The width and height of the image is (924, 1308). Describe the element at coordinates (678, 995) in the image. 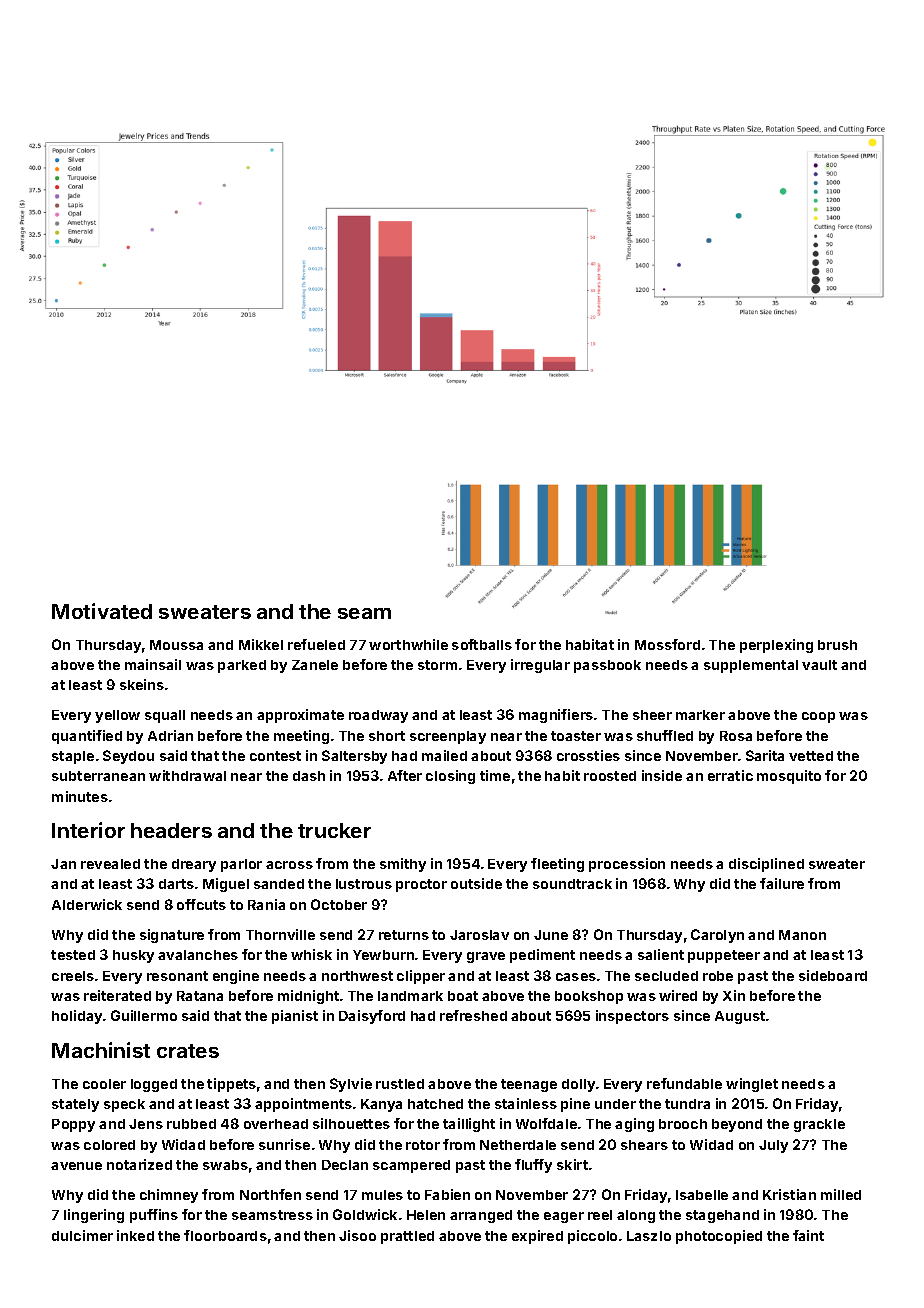

I see `wired` at that location.
